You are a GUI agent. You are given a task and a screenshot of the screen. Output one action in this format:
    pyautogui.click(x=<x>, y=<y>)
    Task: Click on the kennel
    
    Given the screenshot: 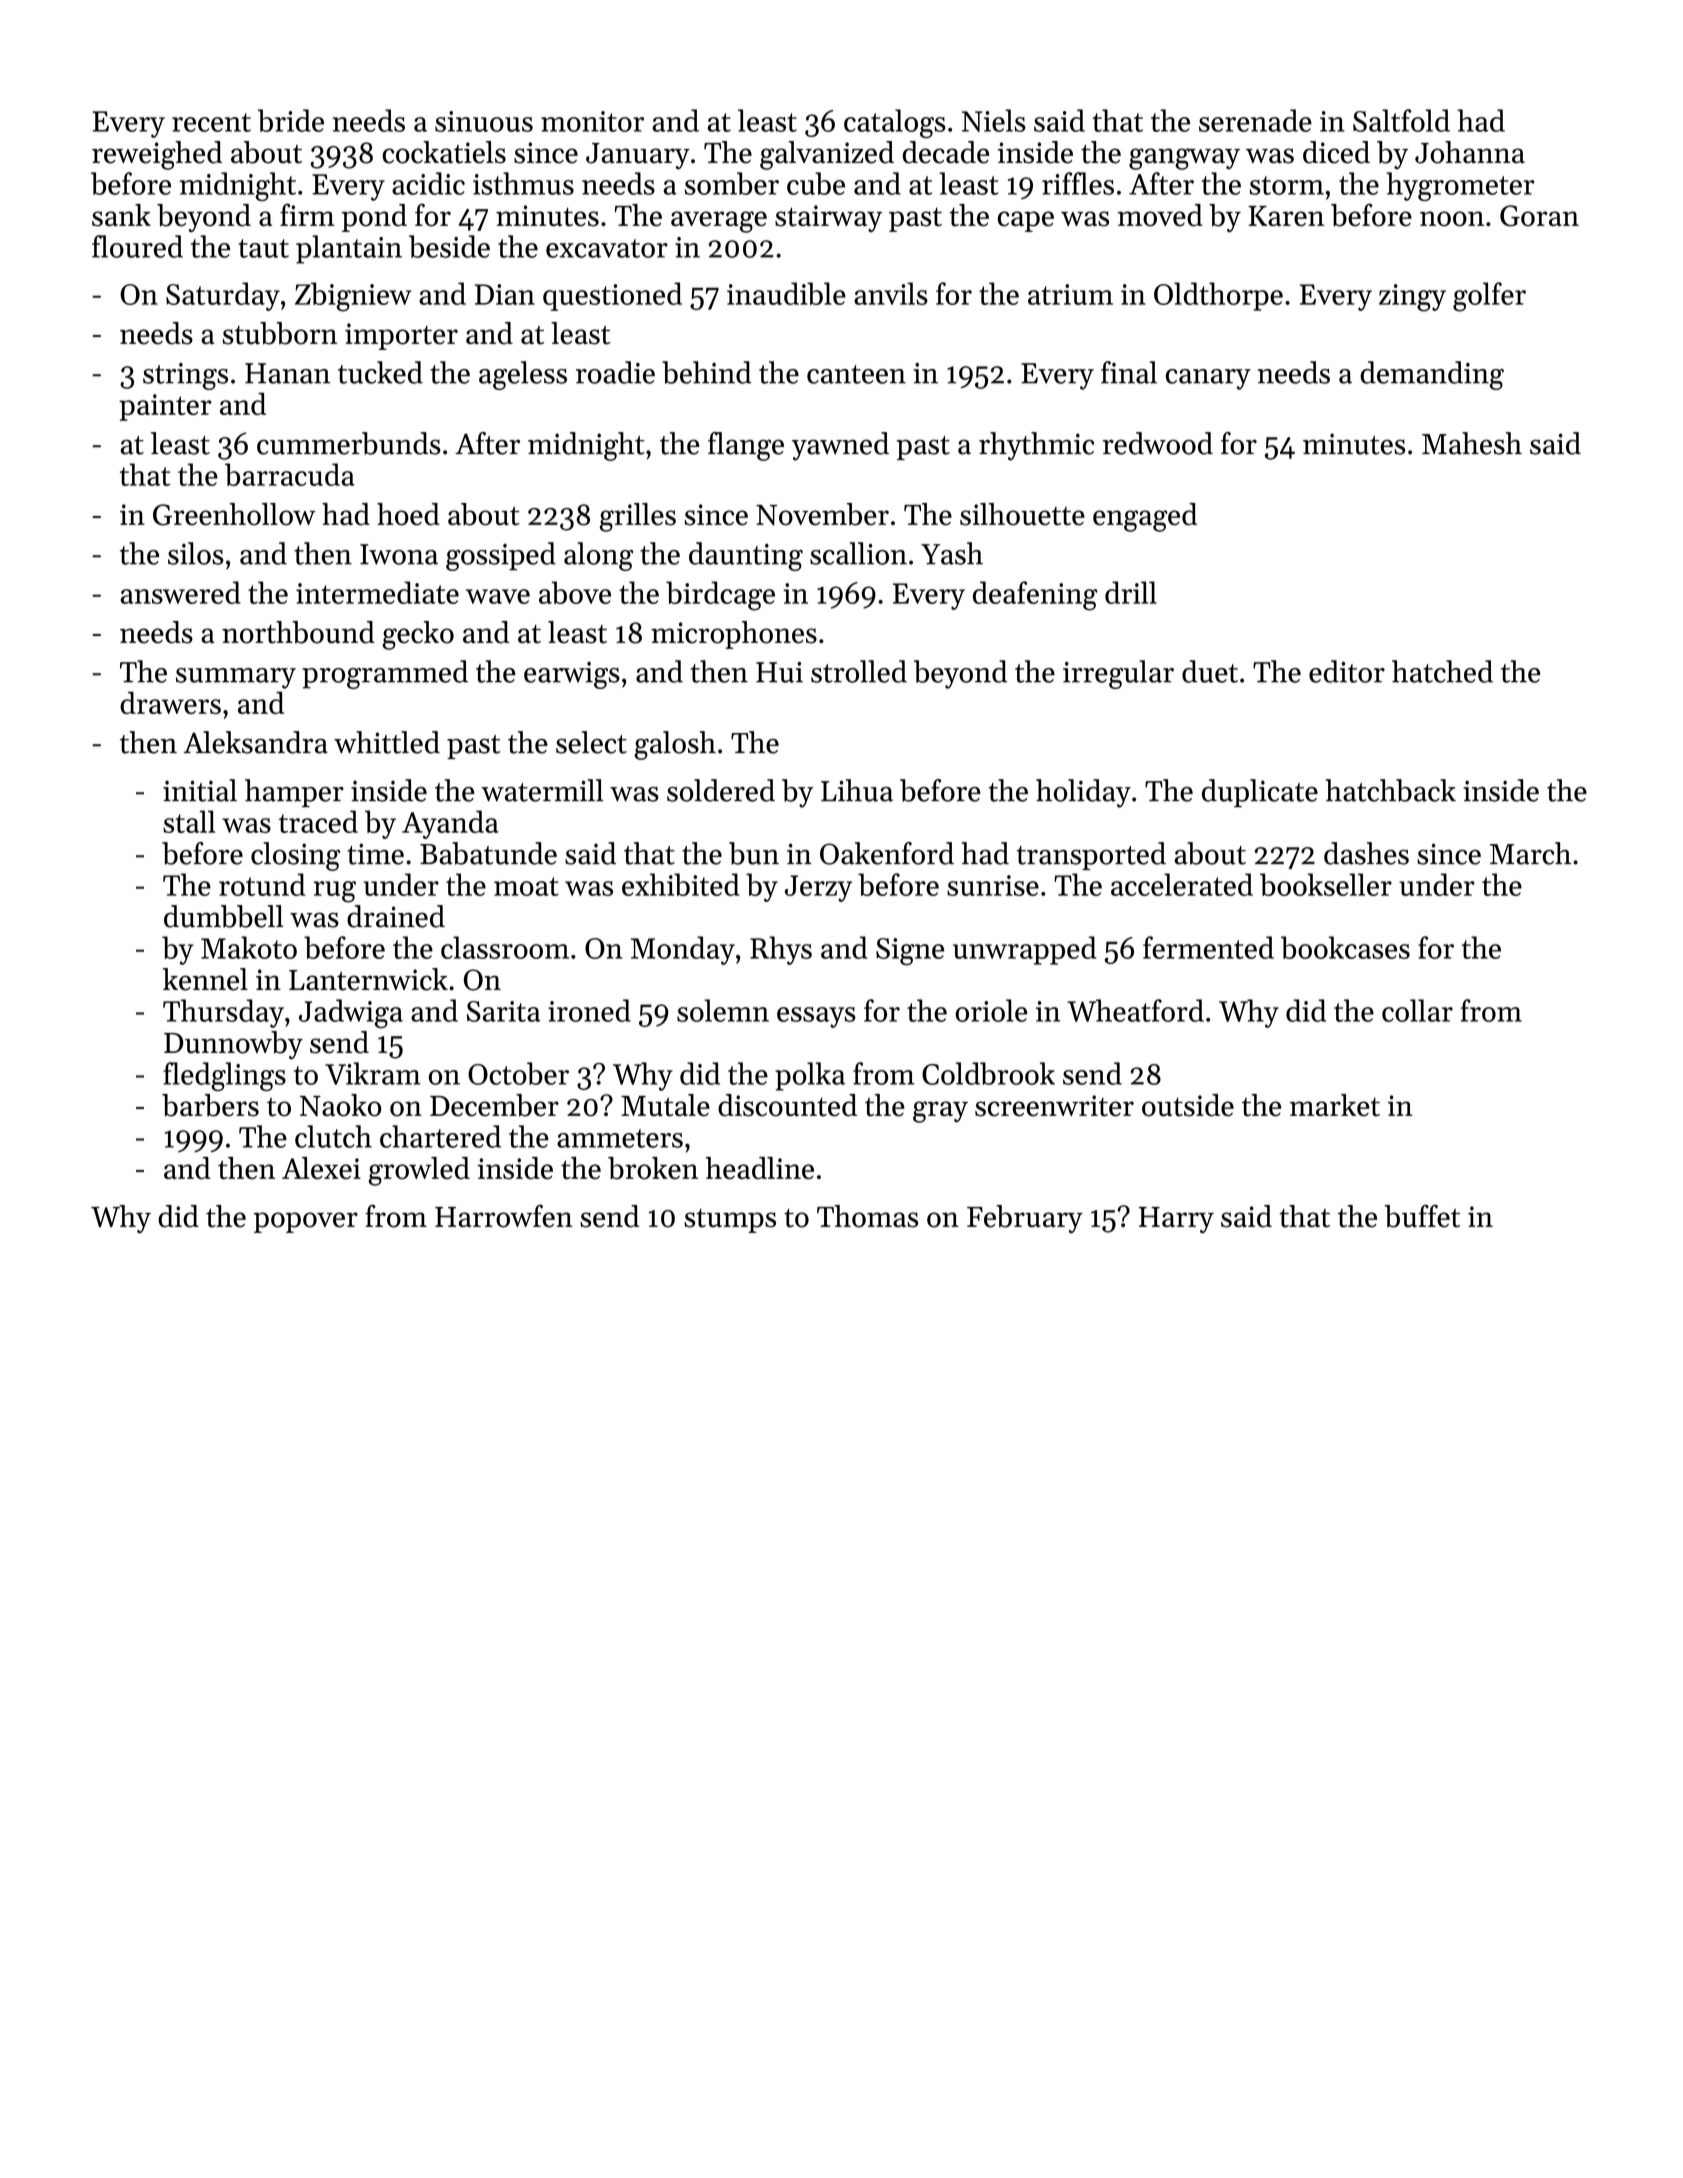 What is the action you would take?
    pyautogui.click(x=205, y=979)
